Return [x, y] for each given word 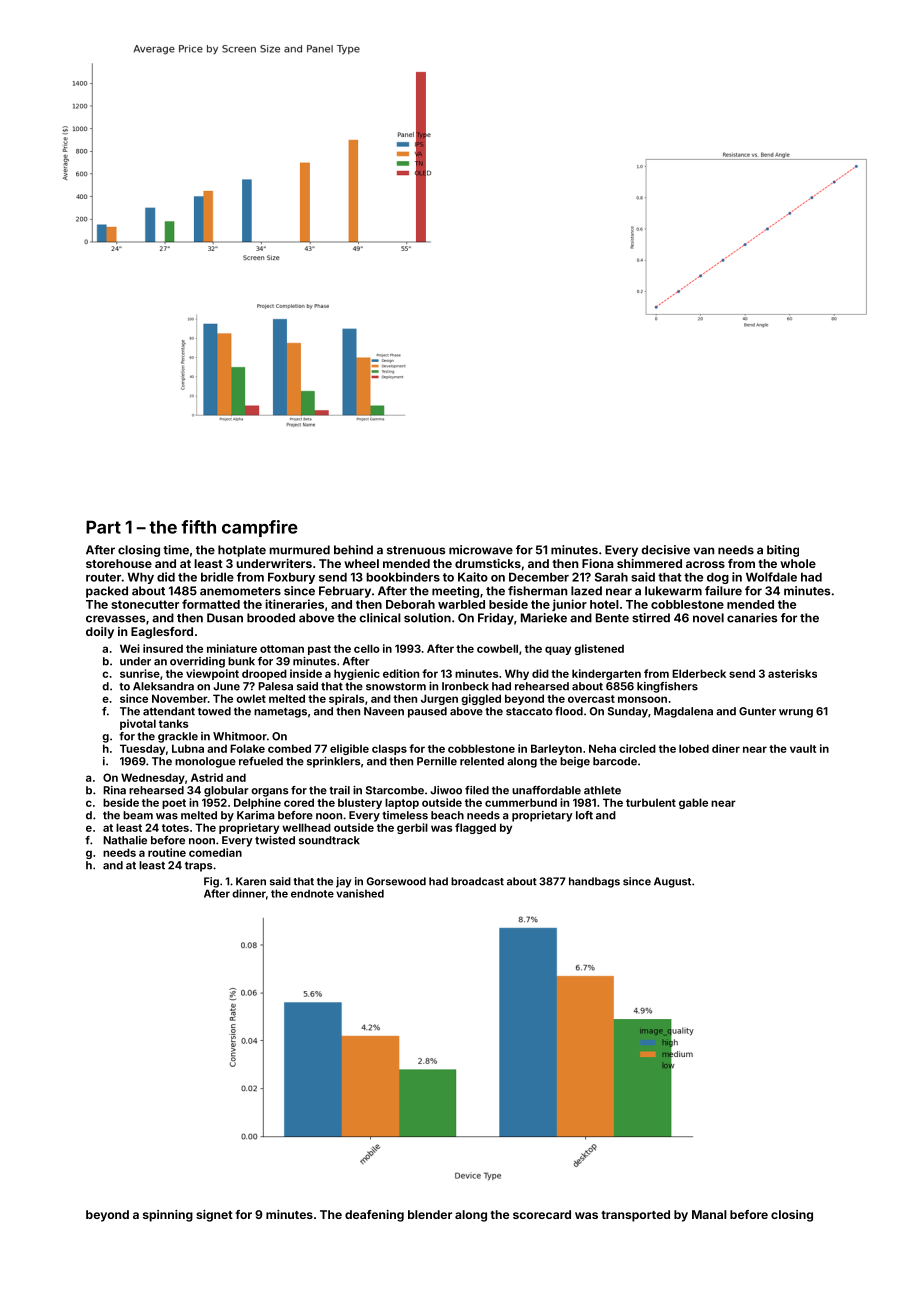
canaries [752, 618]
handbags [594, 882]
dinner [249, 893]
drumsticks [488, 563]
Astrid [207, 777]
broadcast [477, 881]
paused [427, 712]
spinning [168, 1216]
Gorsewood [396, 881]
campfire [260, 528]
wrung [796, 713]
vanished [360, 893]
